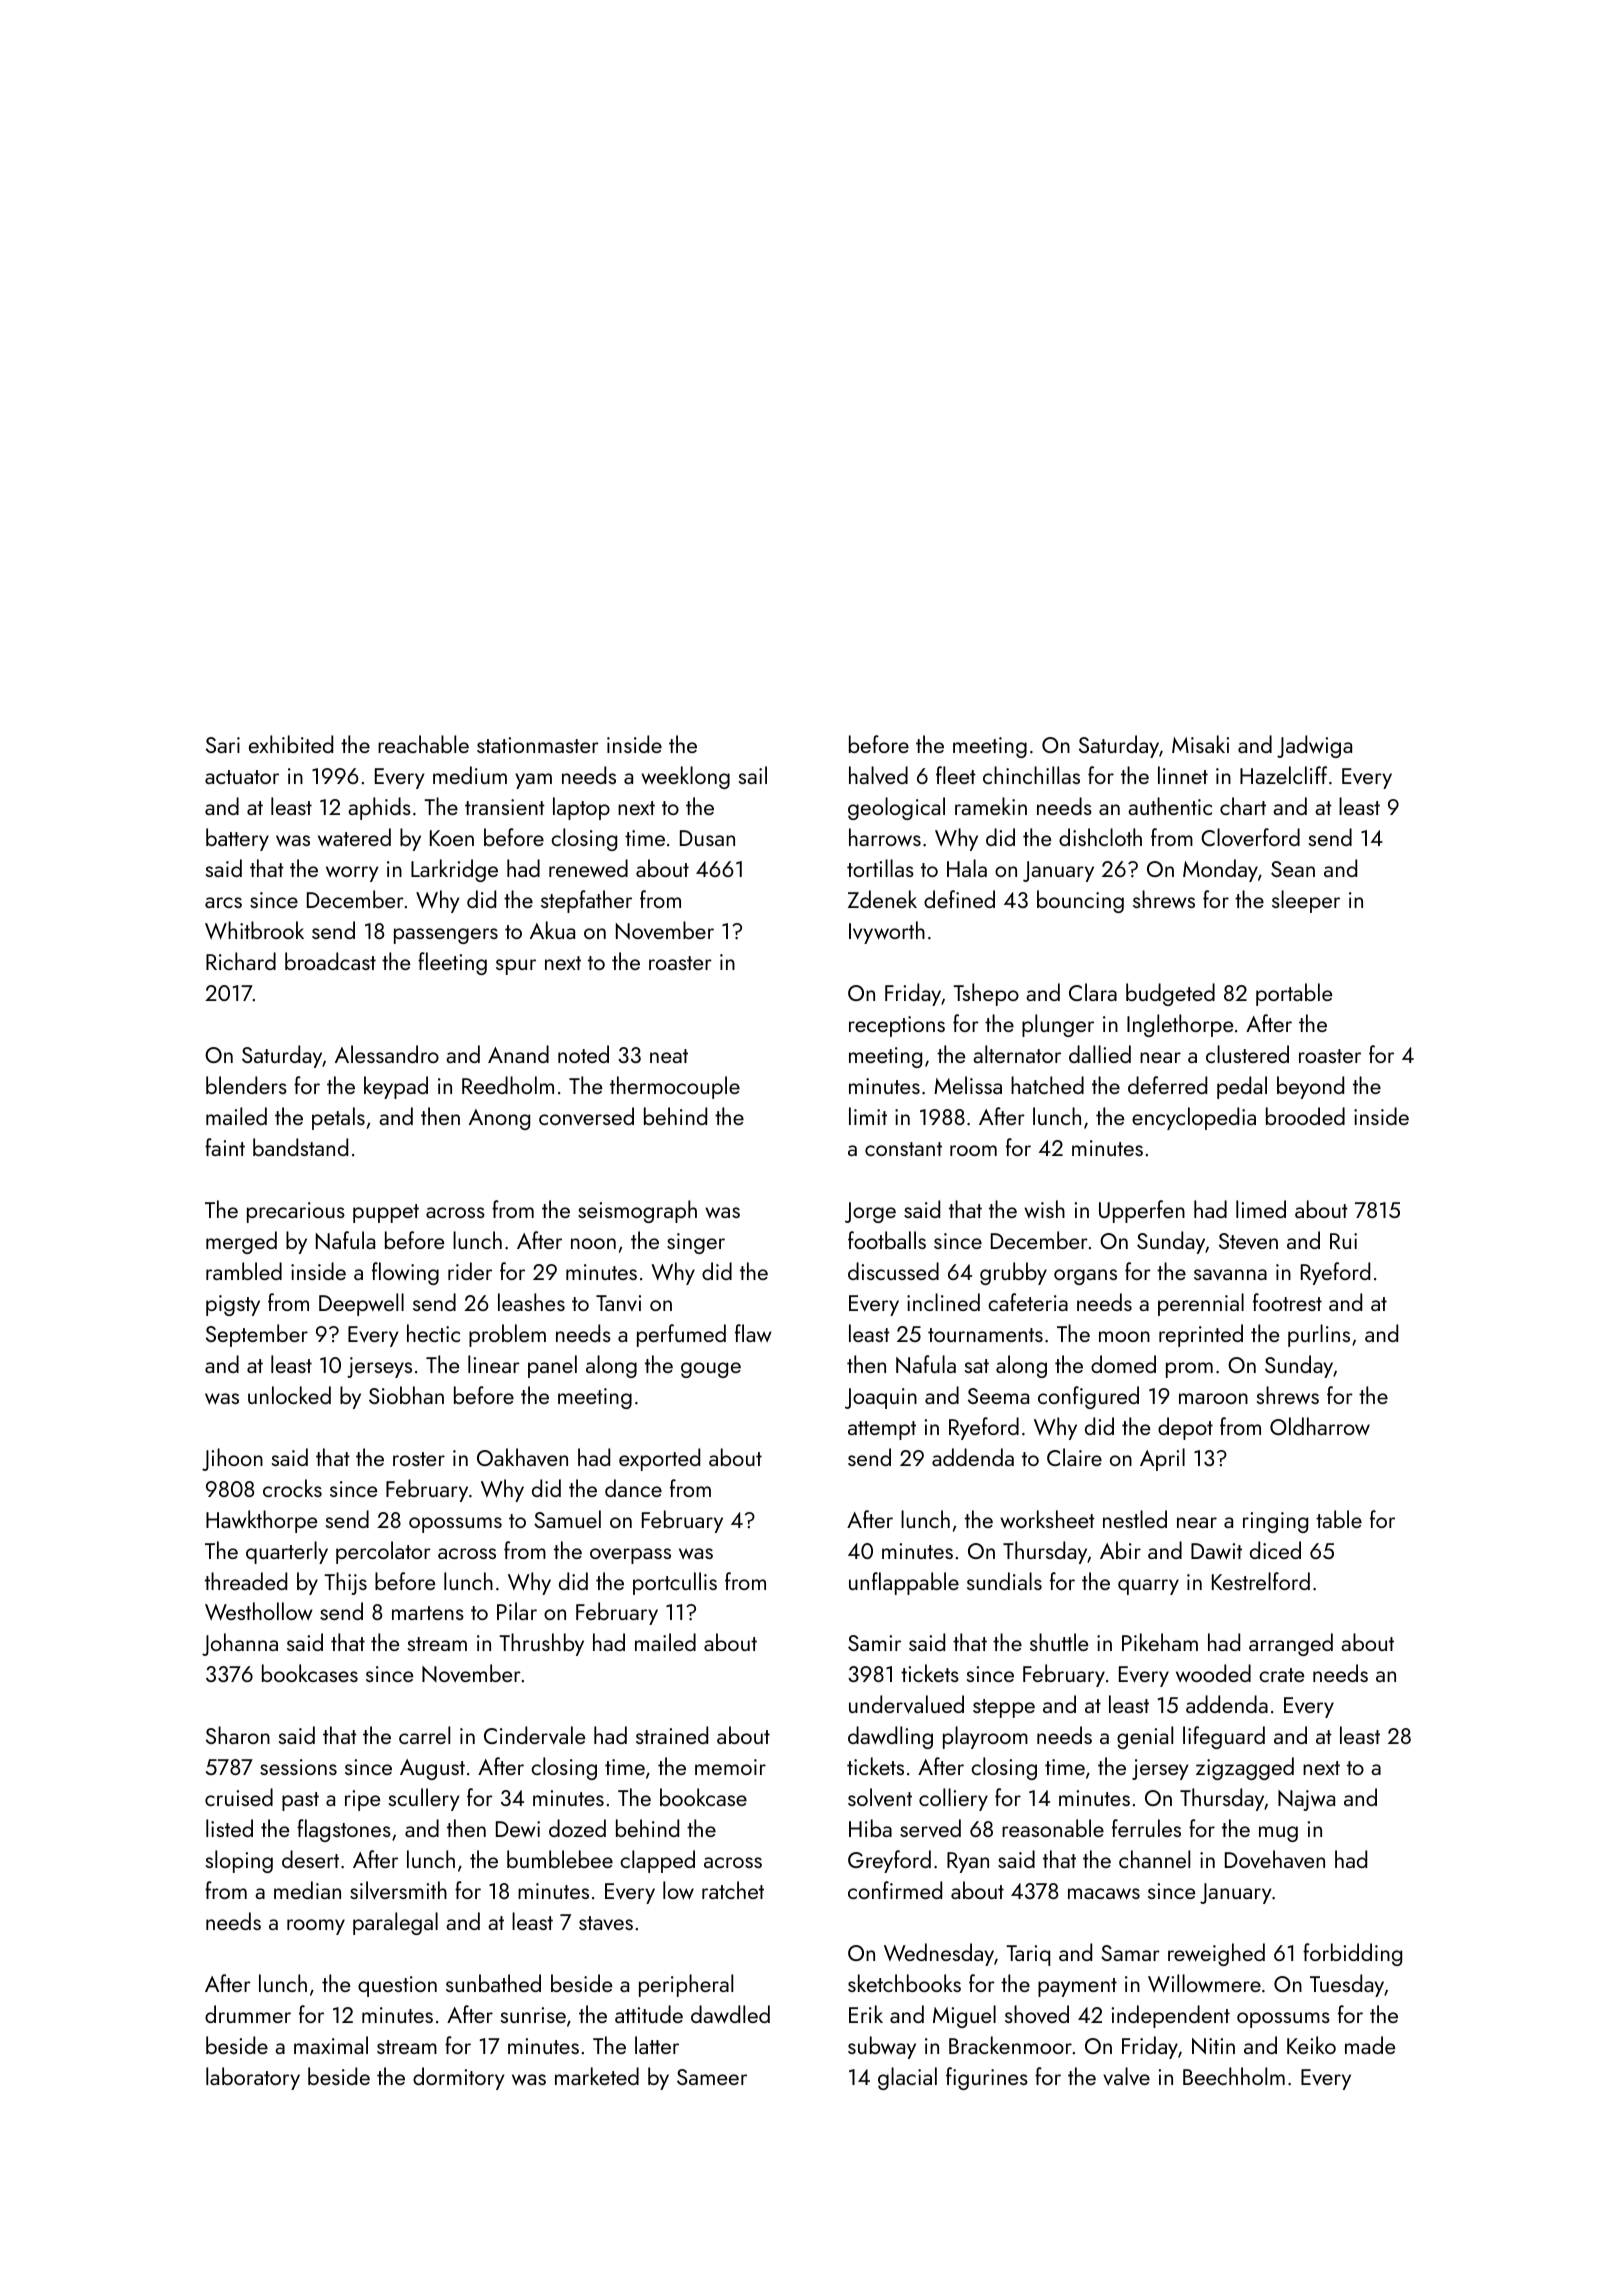 This image has height=2292, width=1620. What do you see at coordinates (649, 2014) in the image?
I see `attitude` at bounding box center [649, 2014].
